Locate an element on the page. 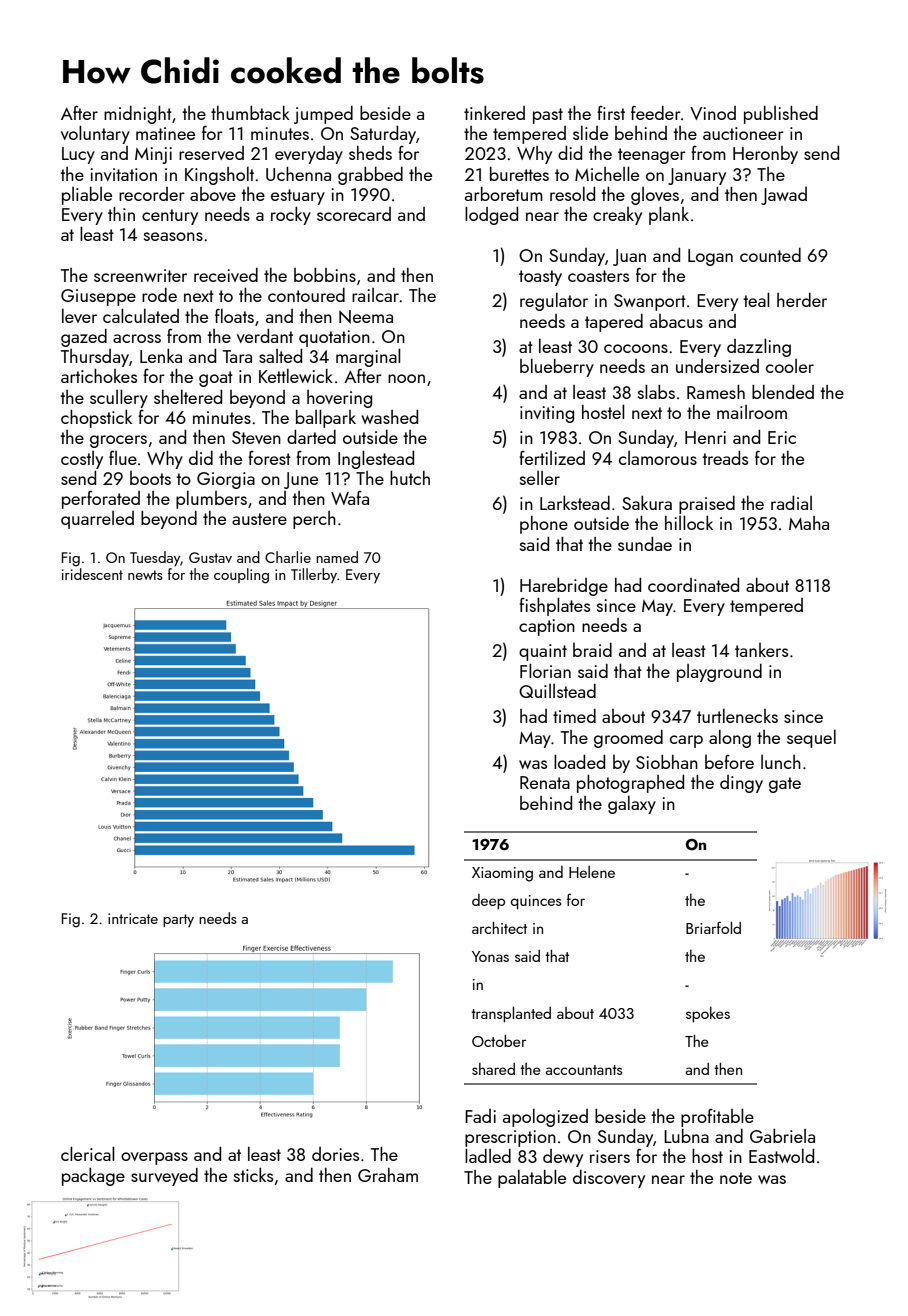 Image resolution: width=908 pixels, height=1316 pixels. thin is located at coordinates (121, 214).
